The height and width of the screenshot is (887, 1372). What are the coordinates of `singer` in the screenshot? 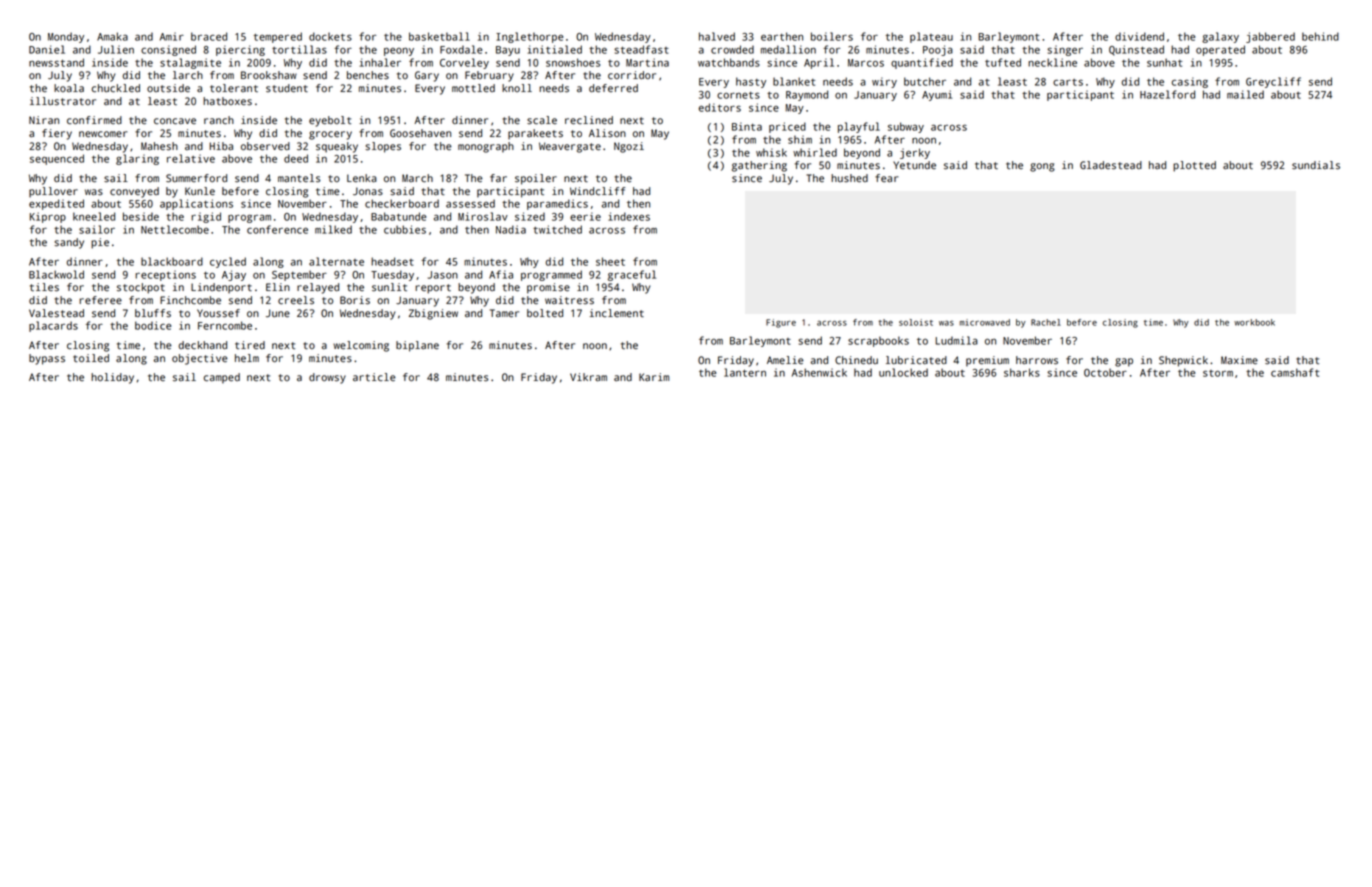 It's located at (1065, 50).
